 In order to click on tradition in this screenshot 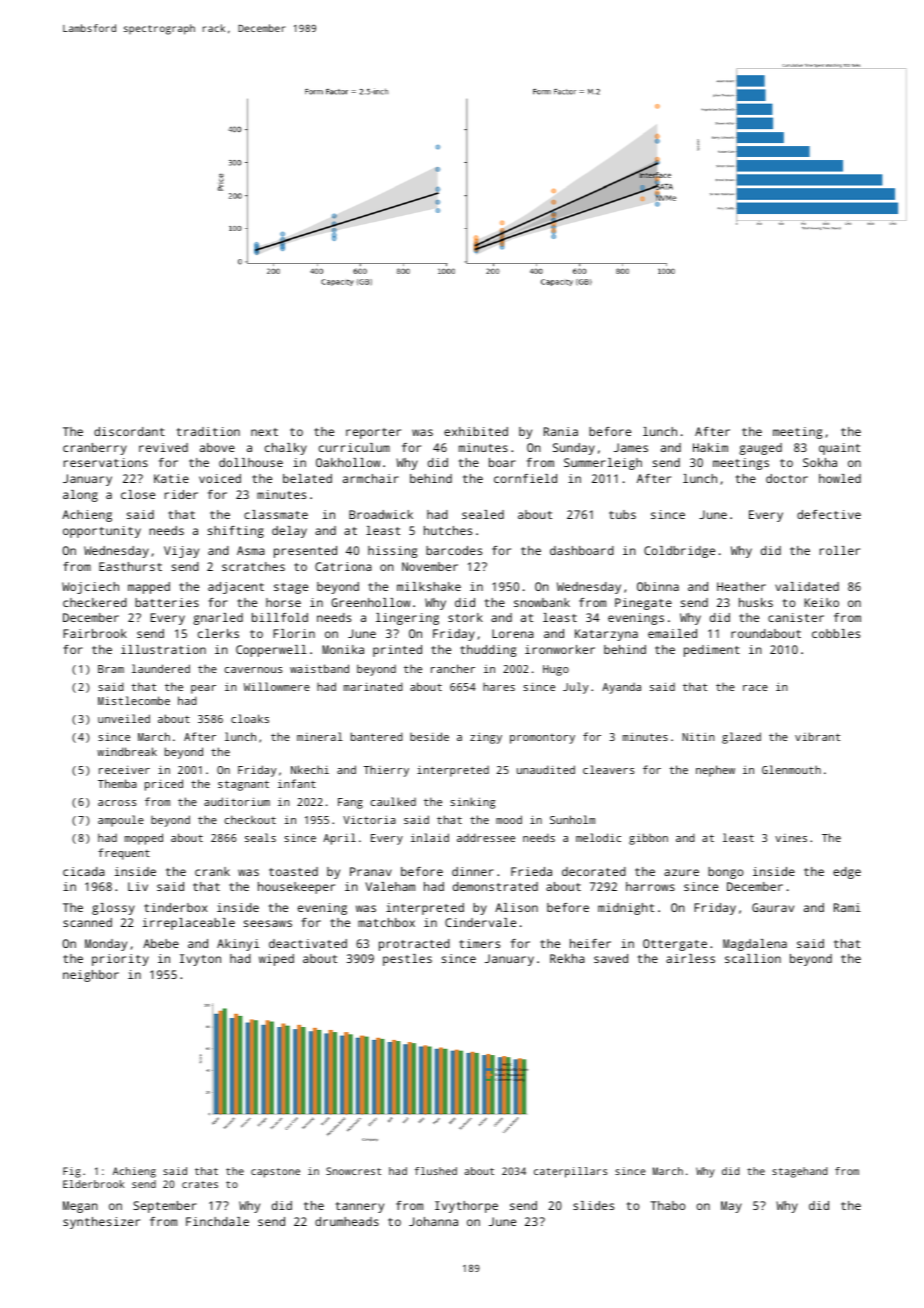, I will do `click(208, 431)`.
